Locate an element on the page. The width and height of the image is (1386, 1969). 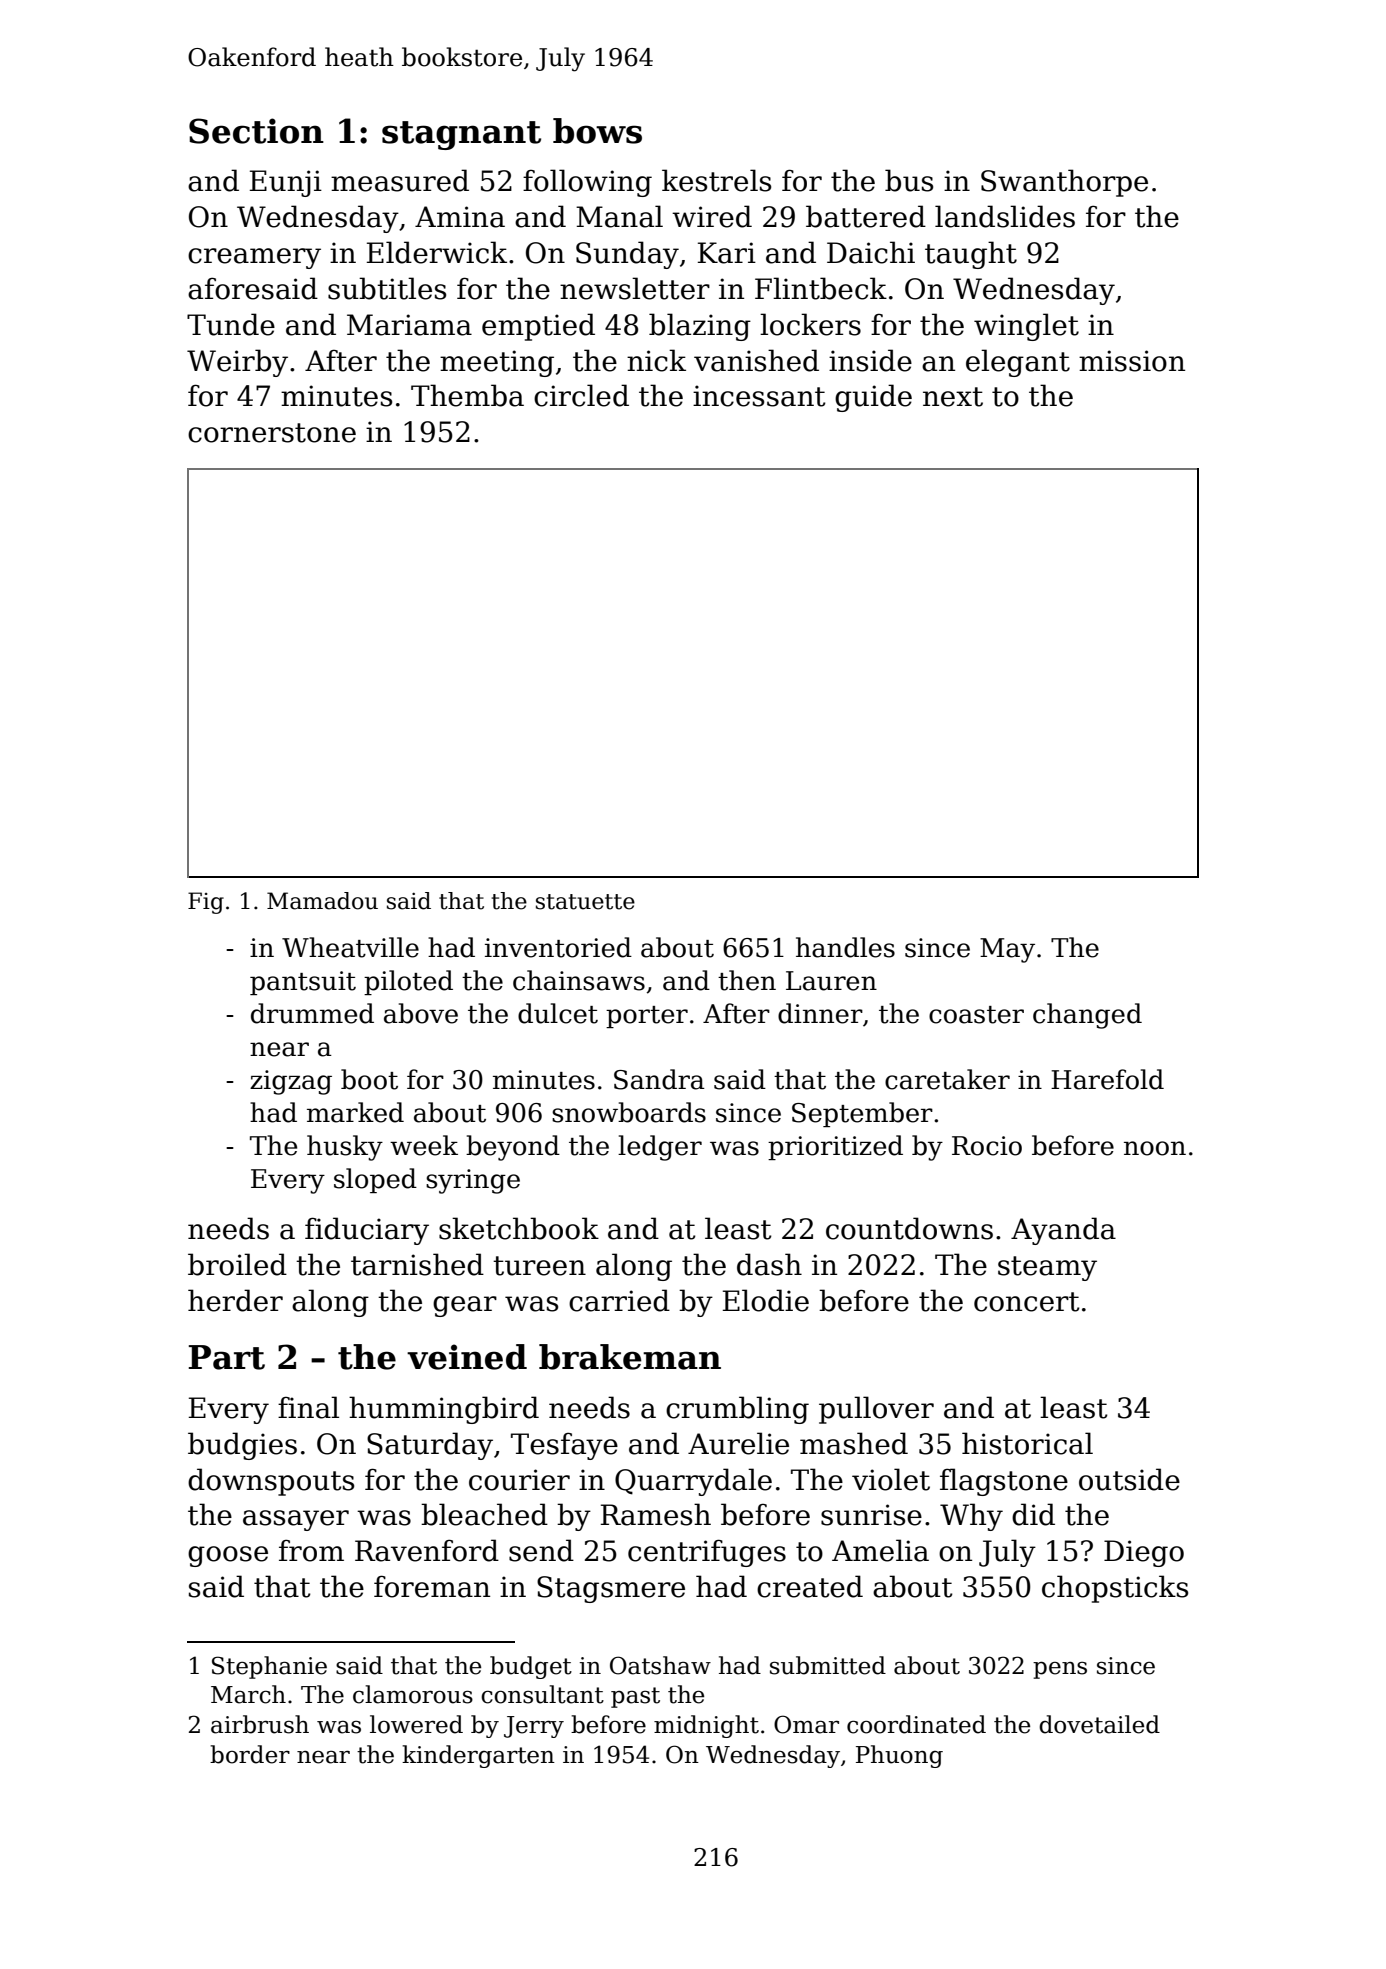
steamy is located at coordinates (1047, 1268).
